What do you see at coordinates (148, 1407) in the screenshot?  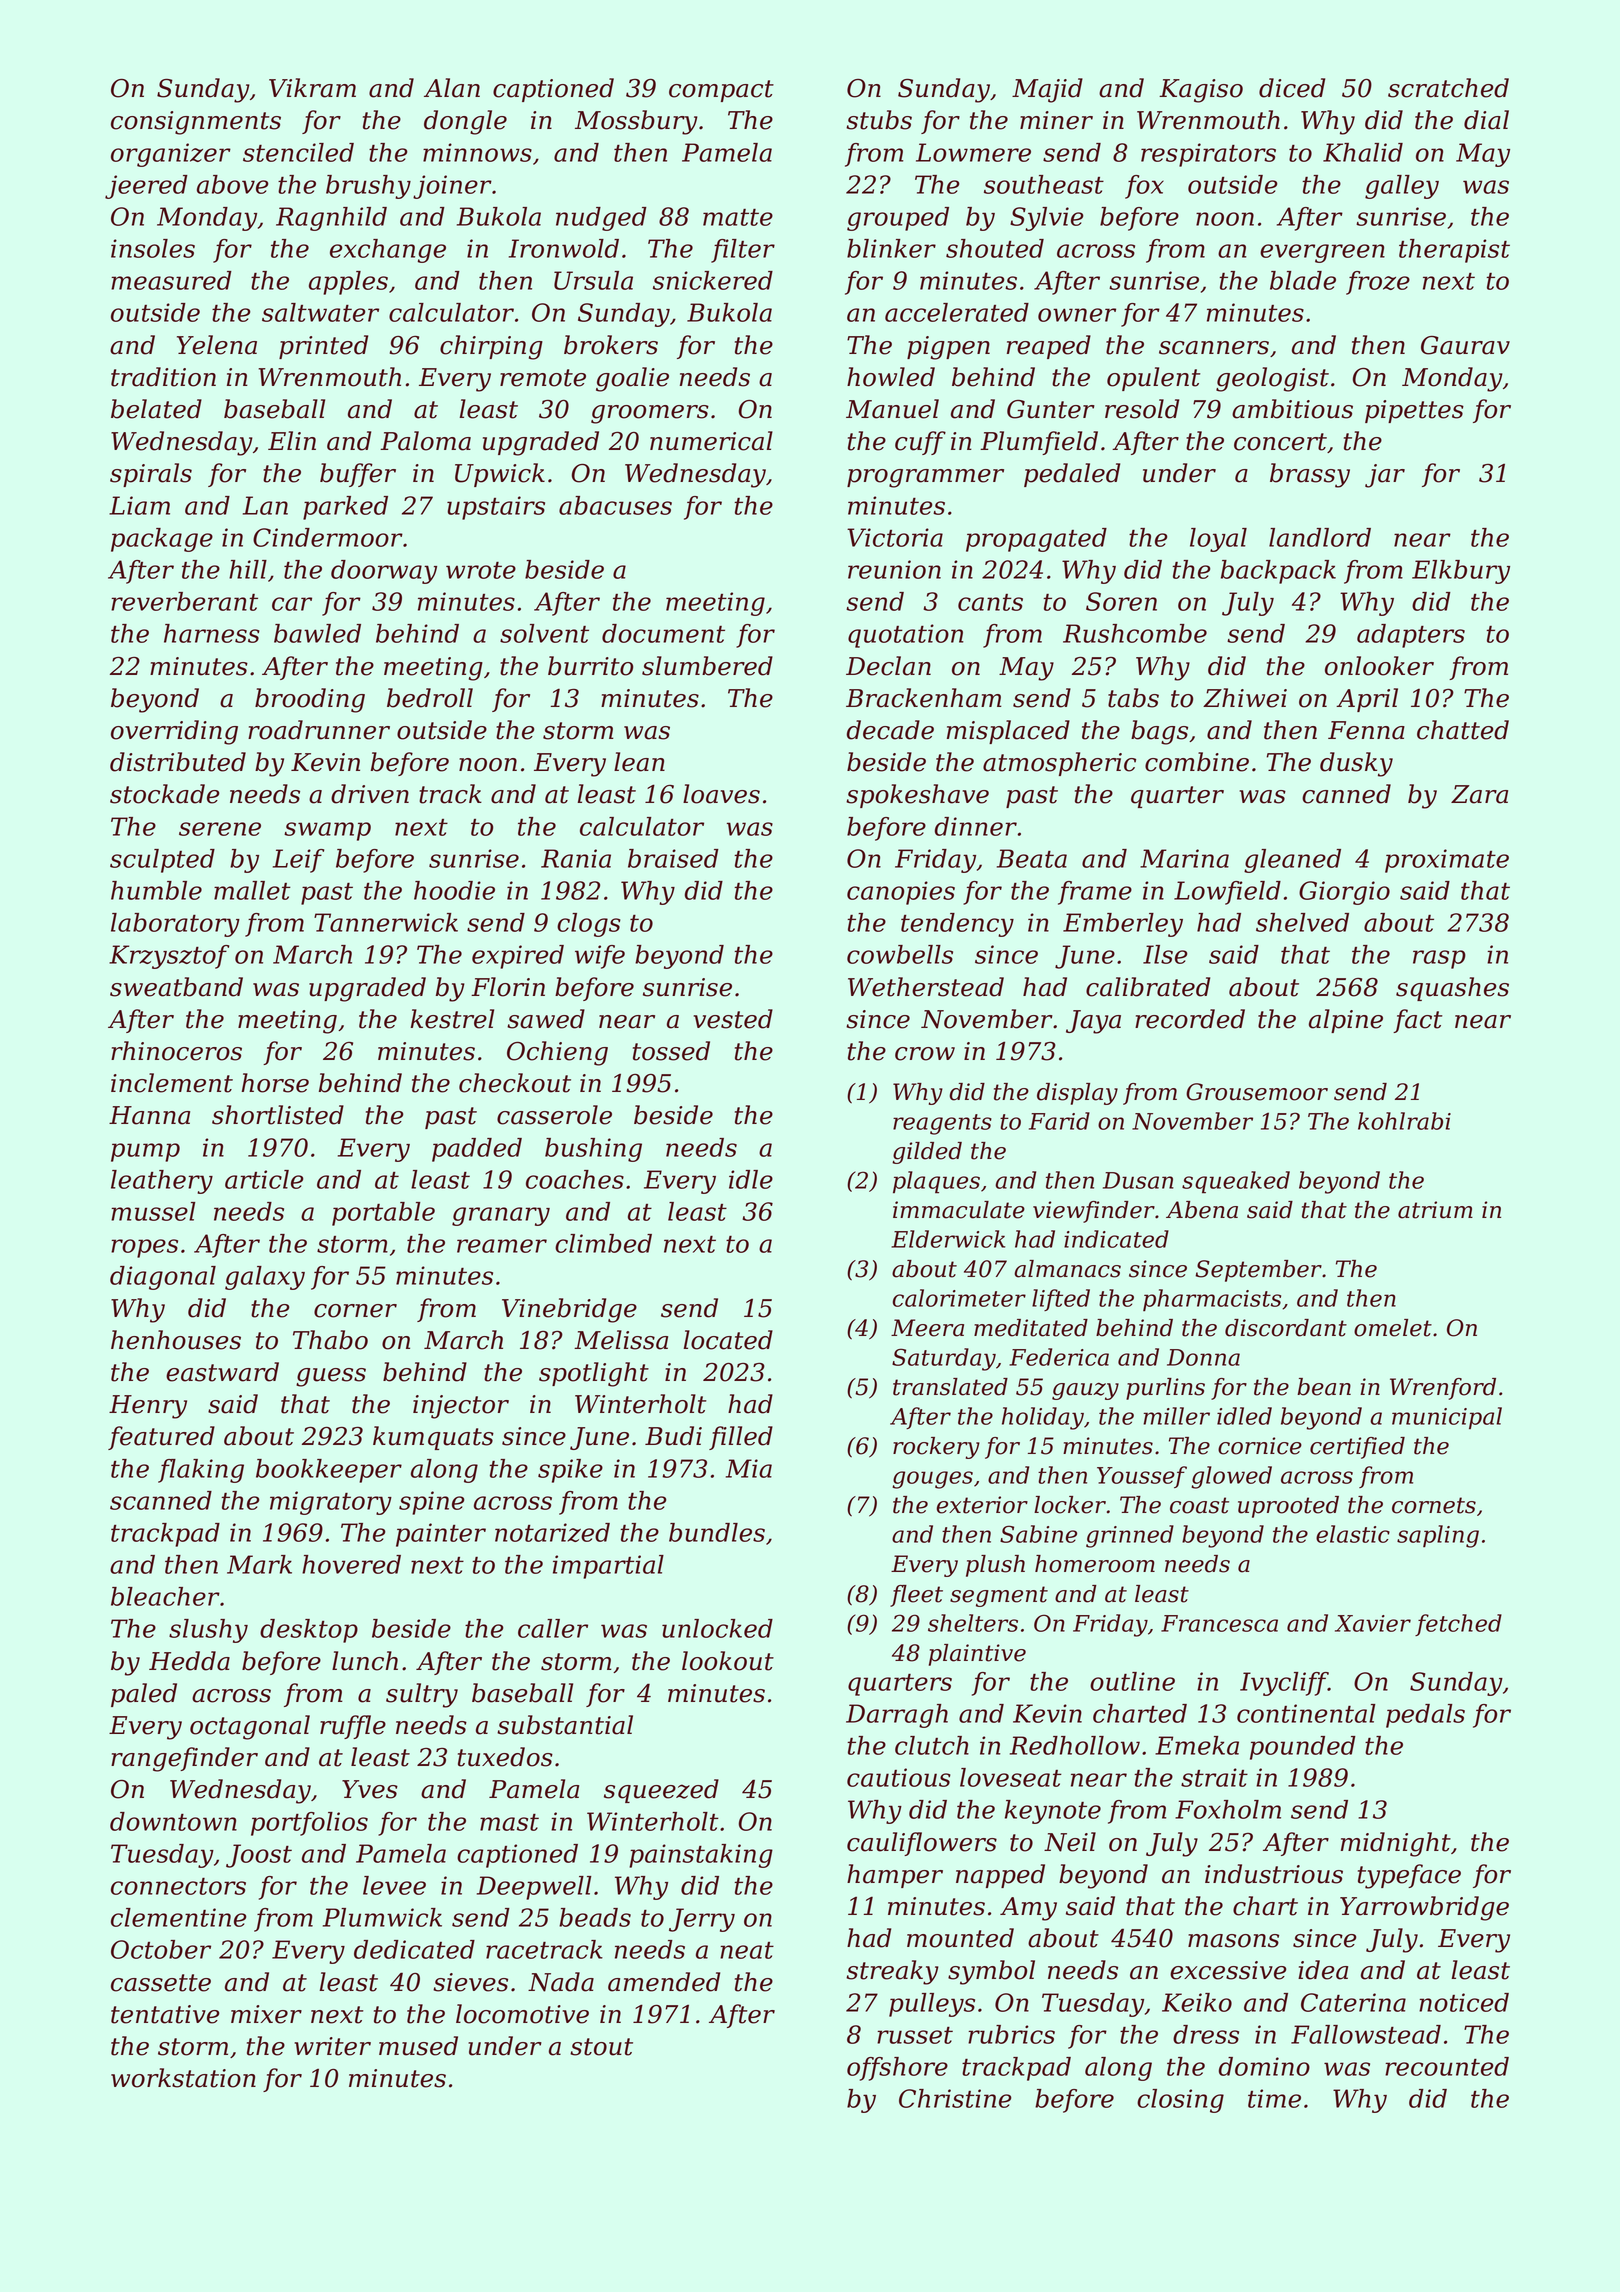 I see `Henry` at bounding box center [148, 1407].
